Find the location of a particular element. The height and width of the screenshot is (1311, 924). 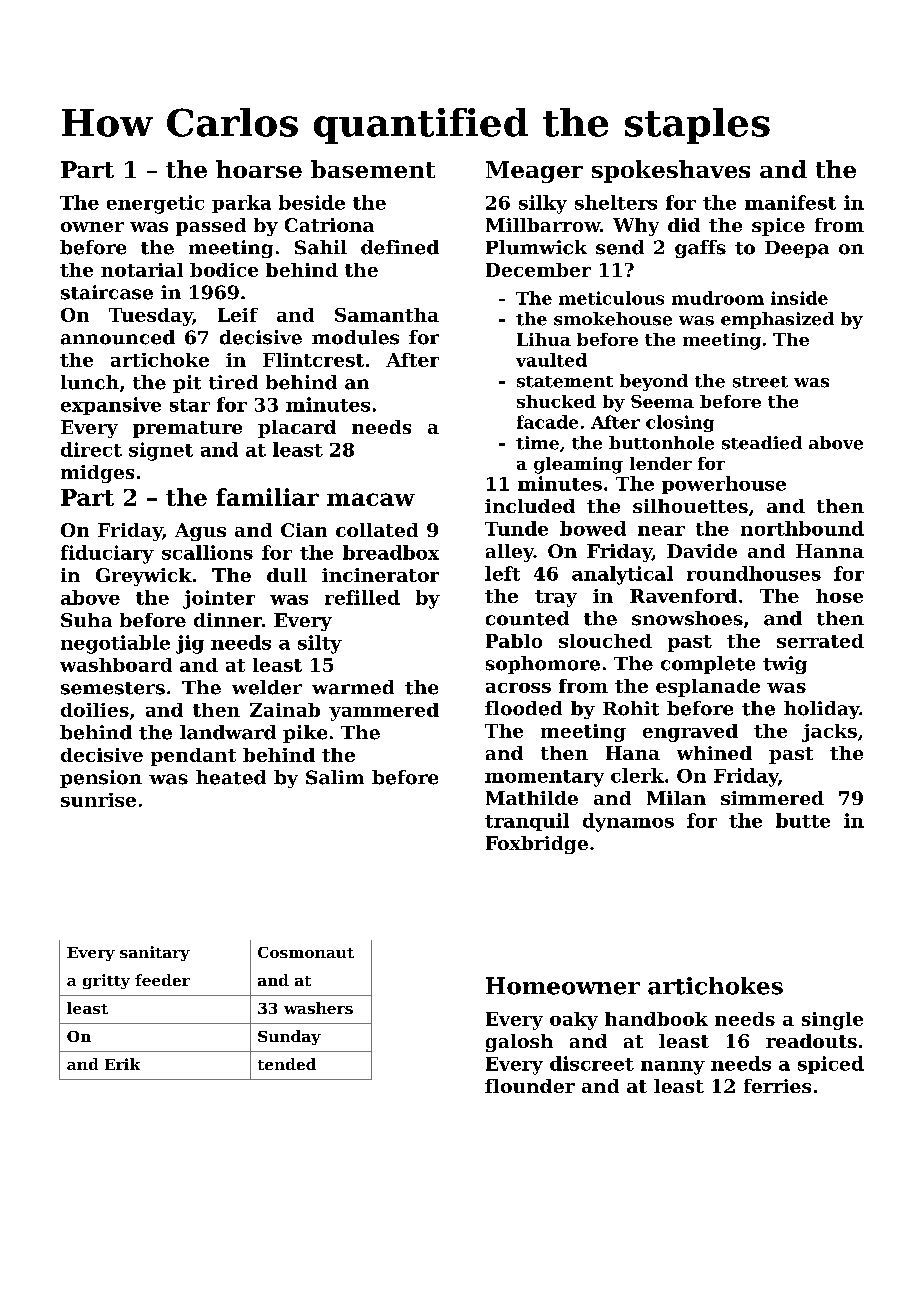

roundhouses is located at coordinates (754, 573).
